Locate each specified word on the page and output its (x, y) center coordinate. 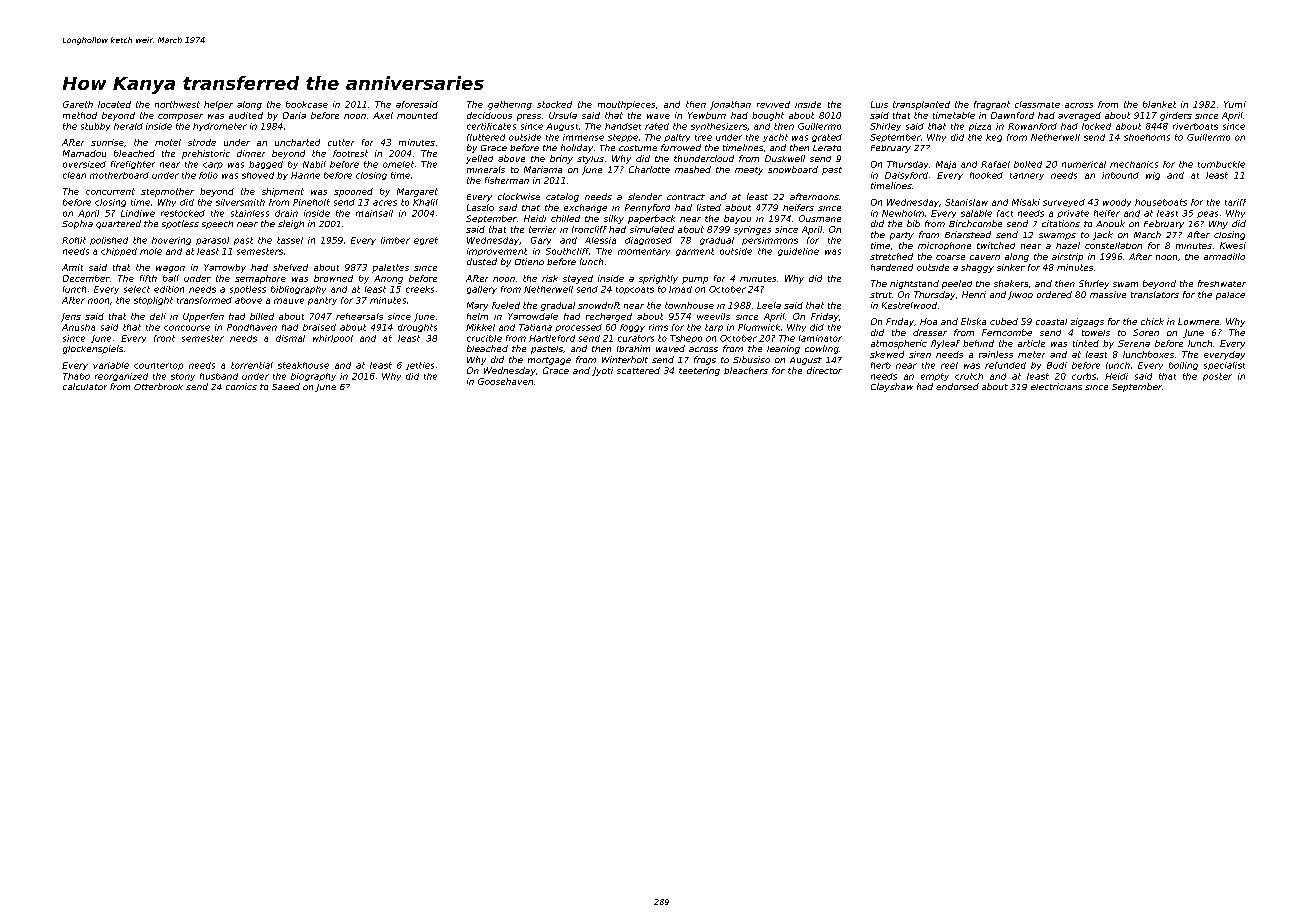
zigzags (1087, 322)
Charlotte (649, 169)
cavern (985, 257)
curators (636, 338)
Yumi (1235, 104)
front (164, 338)
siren (920, 354)
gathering (510, 105)
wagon (170, 269)
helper (218, 105)
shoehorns (1147, 137)
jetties (420, 366)
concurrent (110, 191)
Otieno (529, 261)
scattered (638, 370)
